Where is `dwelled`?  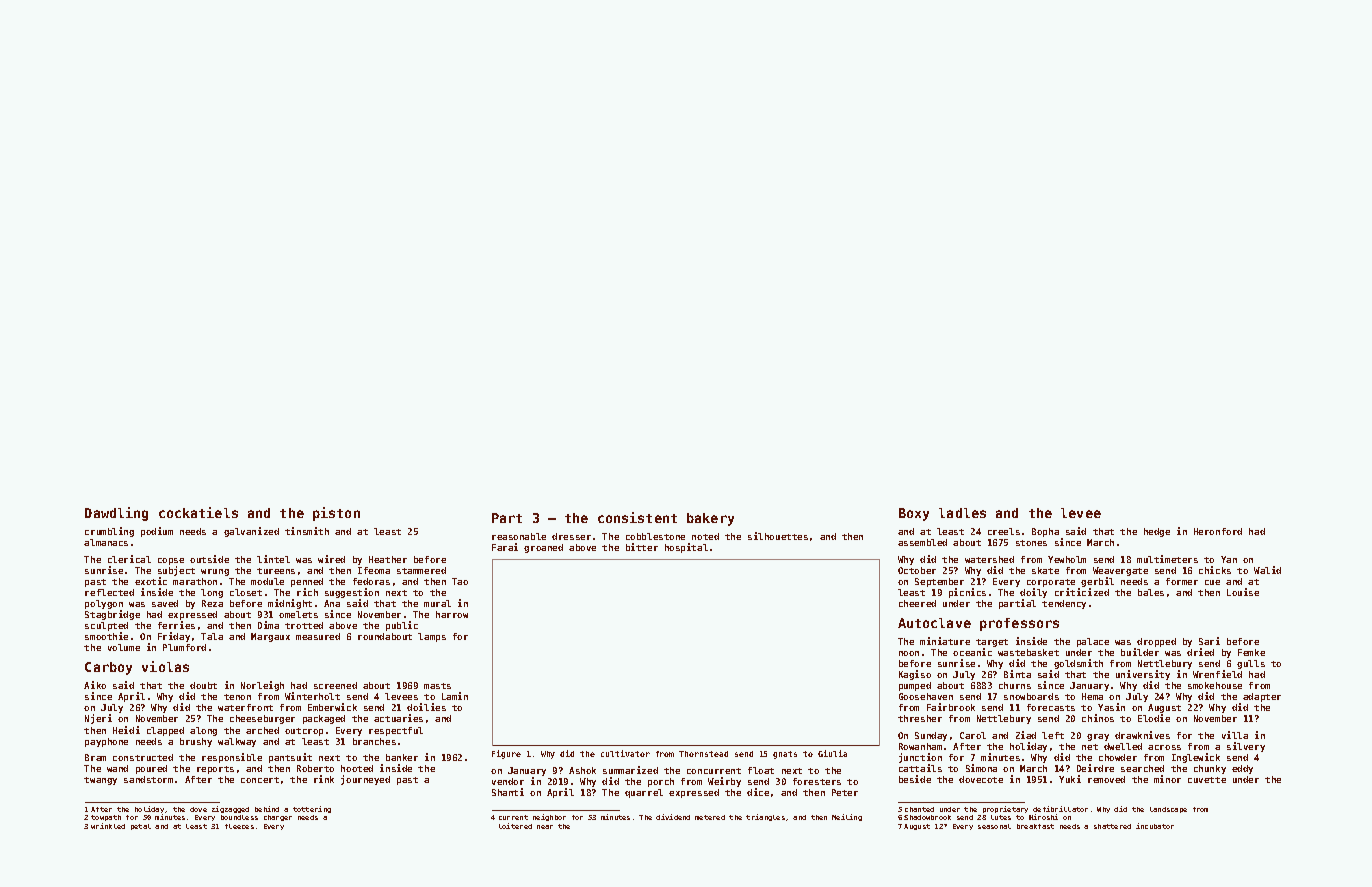 dwelled is located at coordinates (1123, 746).
